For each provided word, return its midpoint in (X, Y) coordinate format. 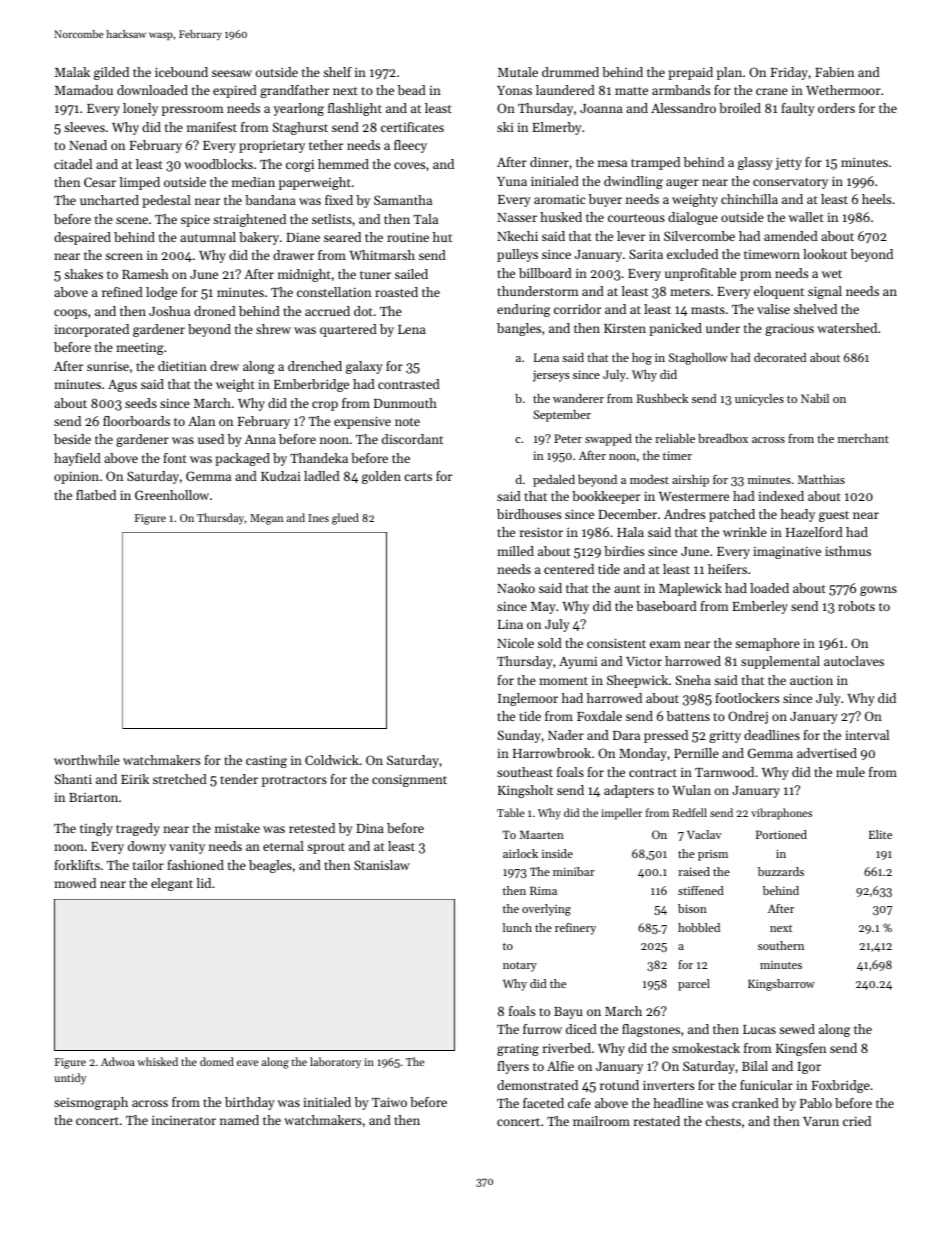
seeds (141, 403)
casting (266, 762)
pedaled (554, 481)
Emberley (760, 607)
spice (195, 221)
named (239, 1120)
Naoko (516, 588)
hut (442, 237)
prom (755, 276)
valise (773, 309)
